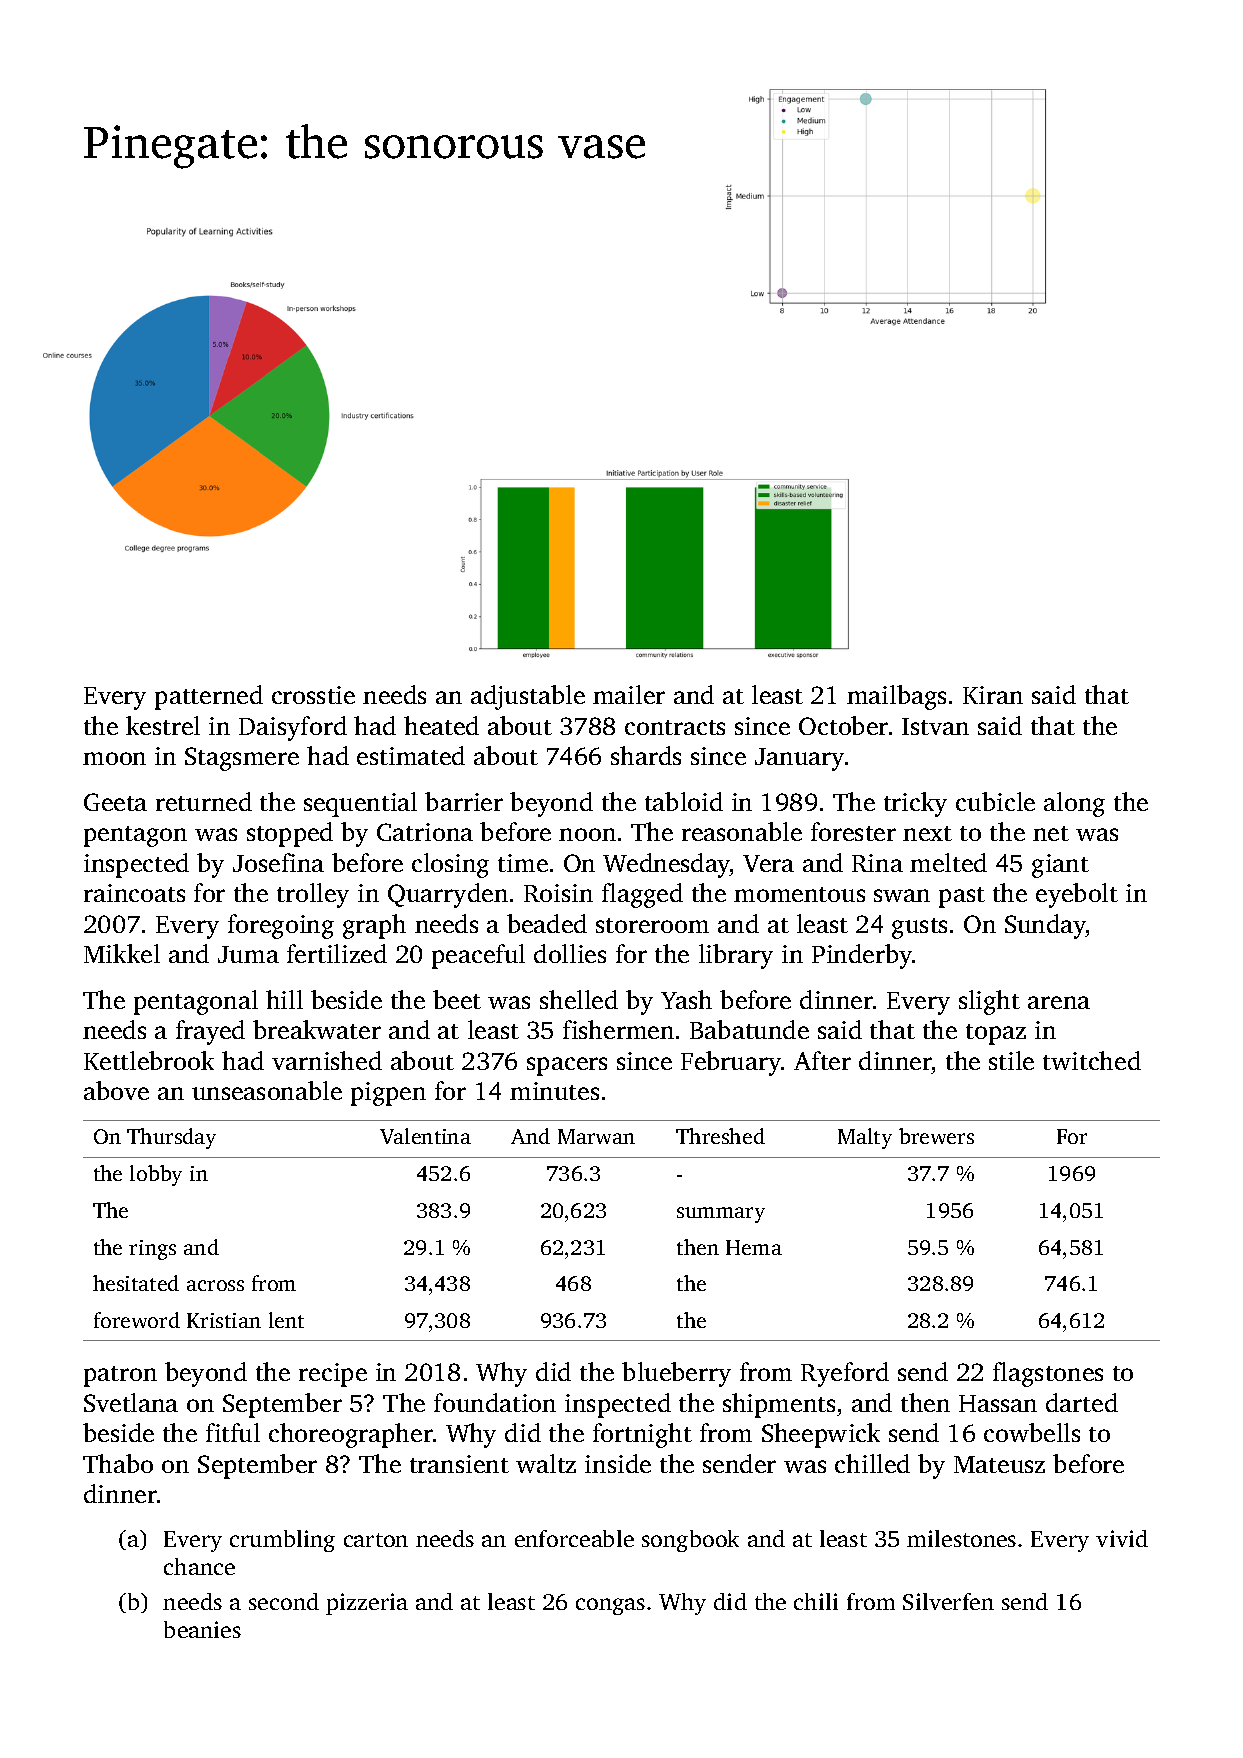 The width and height of the document is (1243, 1758). What do you see at coordinates (1074, 804) in the document?
I see `along` at bounding box center [1074, 804].
